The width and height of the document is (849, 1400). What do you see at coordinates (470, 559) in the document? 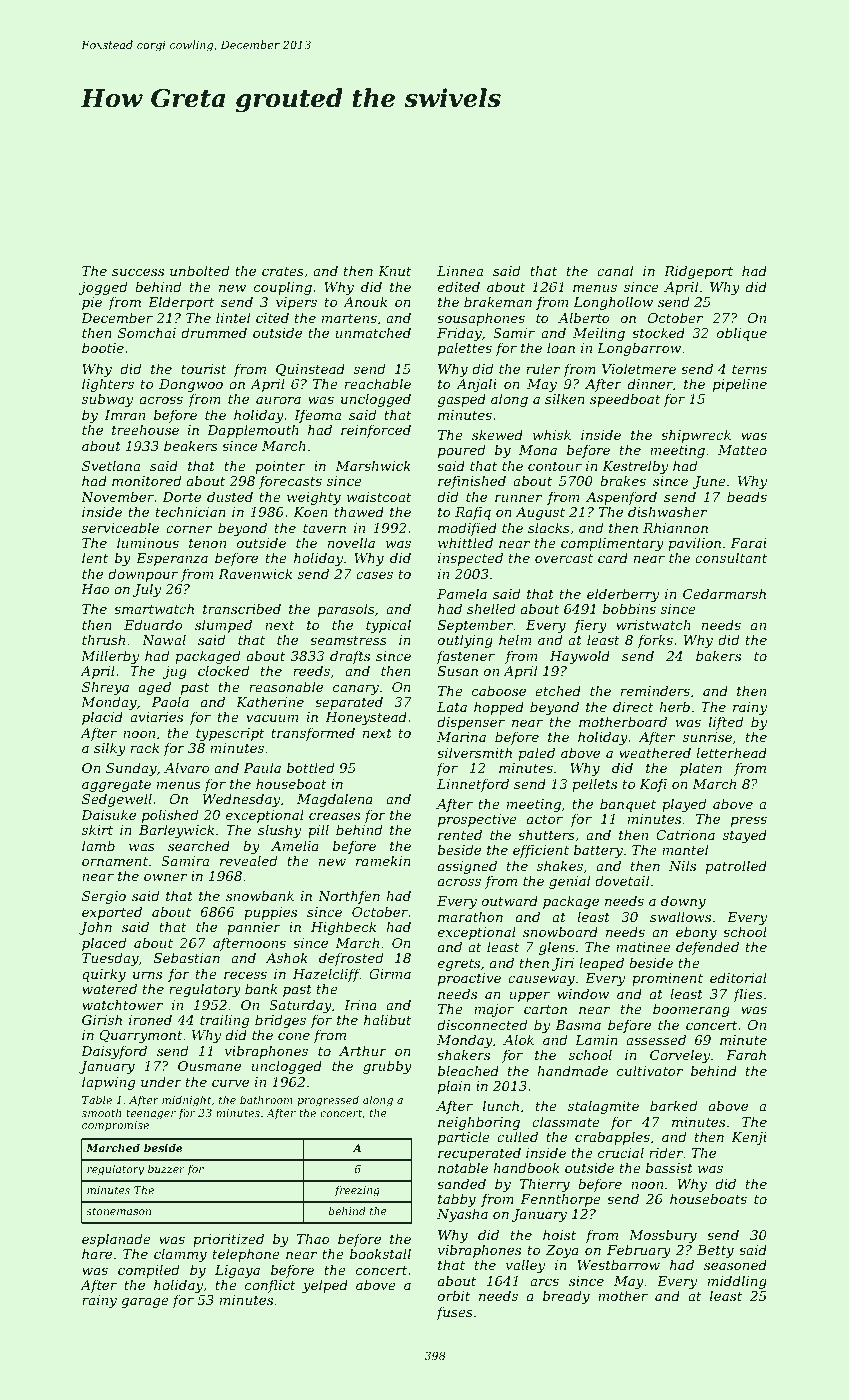
I see `inspected` at bounding box center [470, 559].
